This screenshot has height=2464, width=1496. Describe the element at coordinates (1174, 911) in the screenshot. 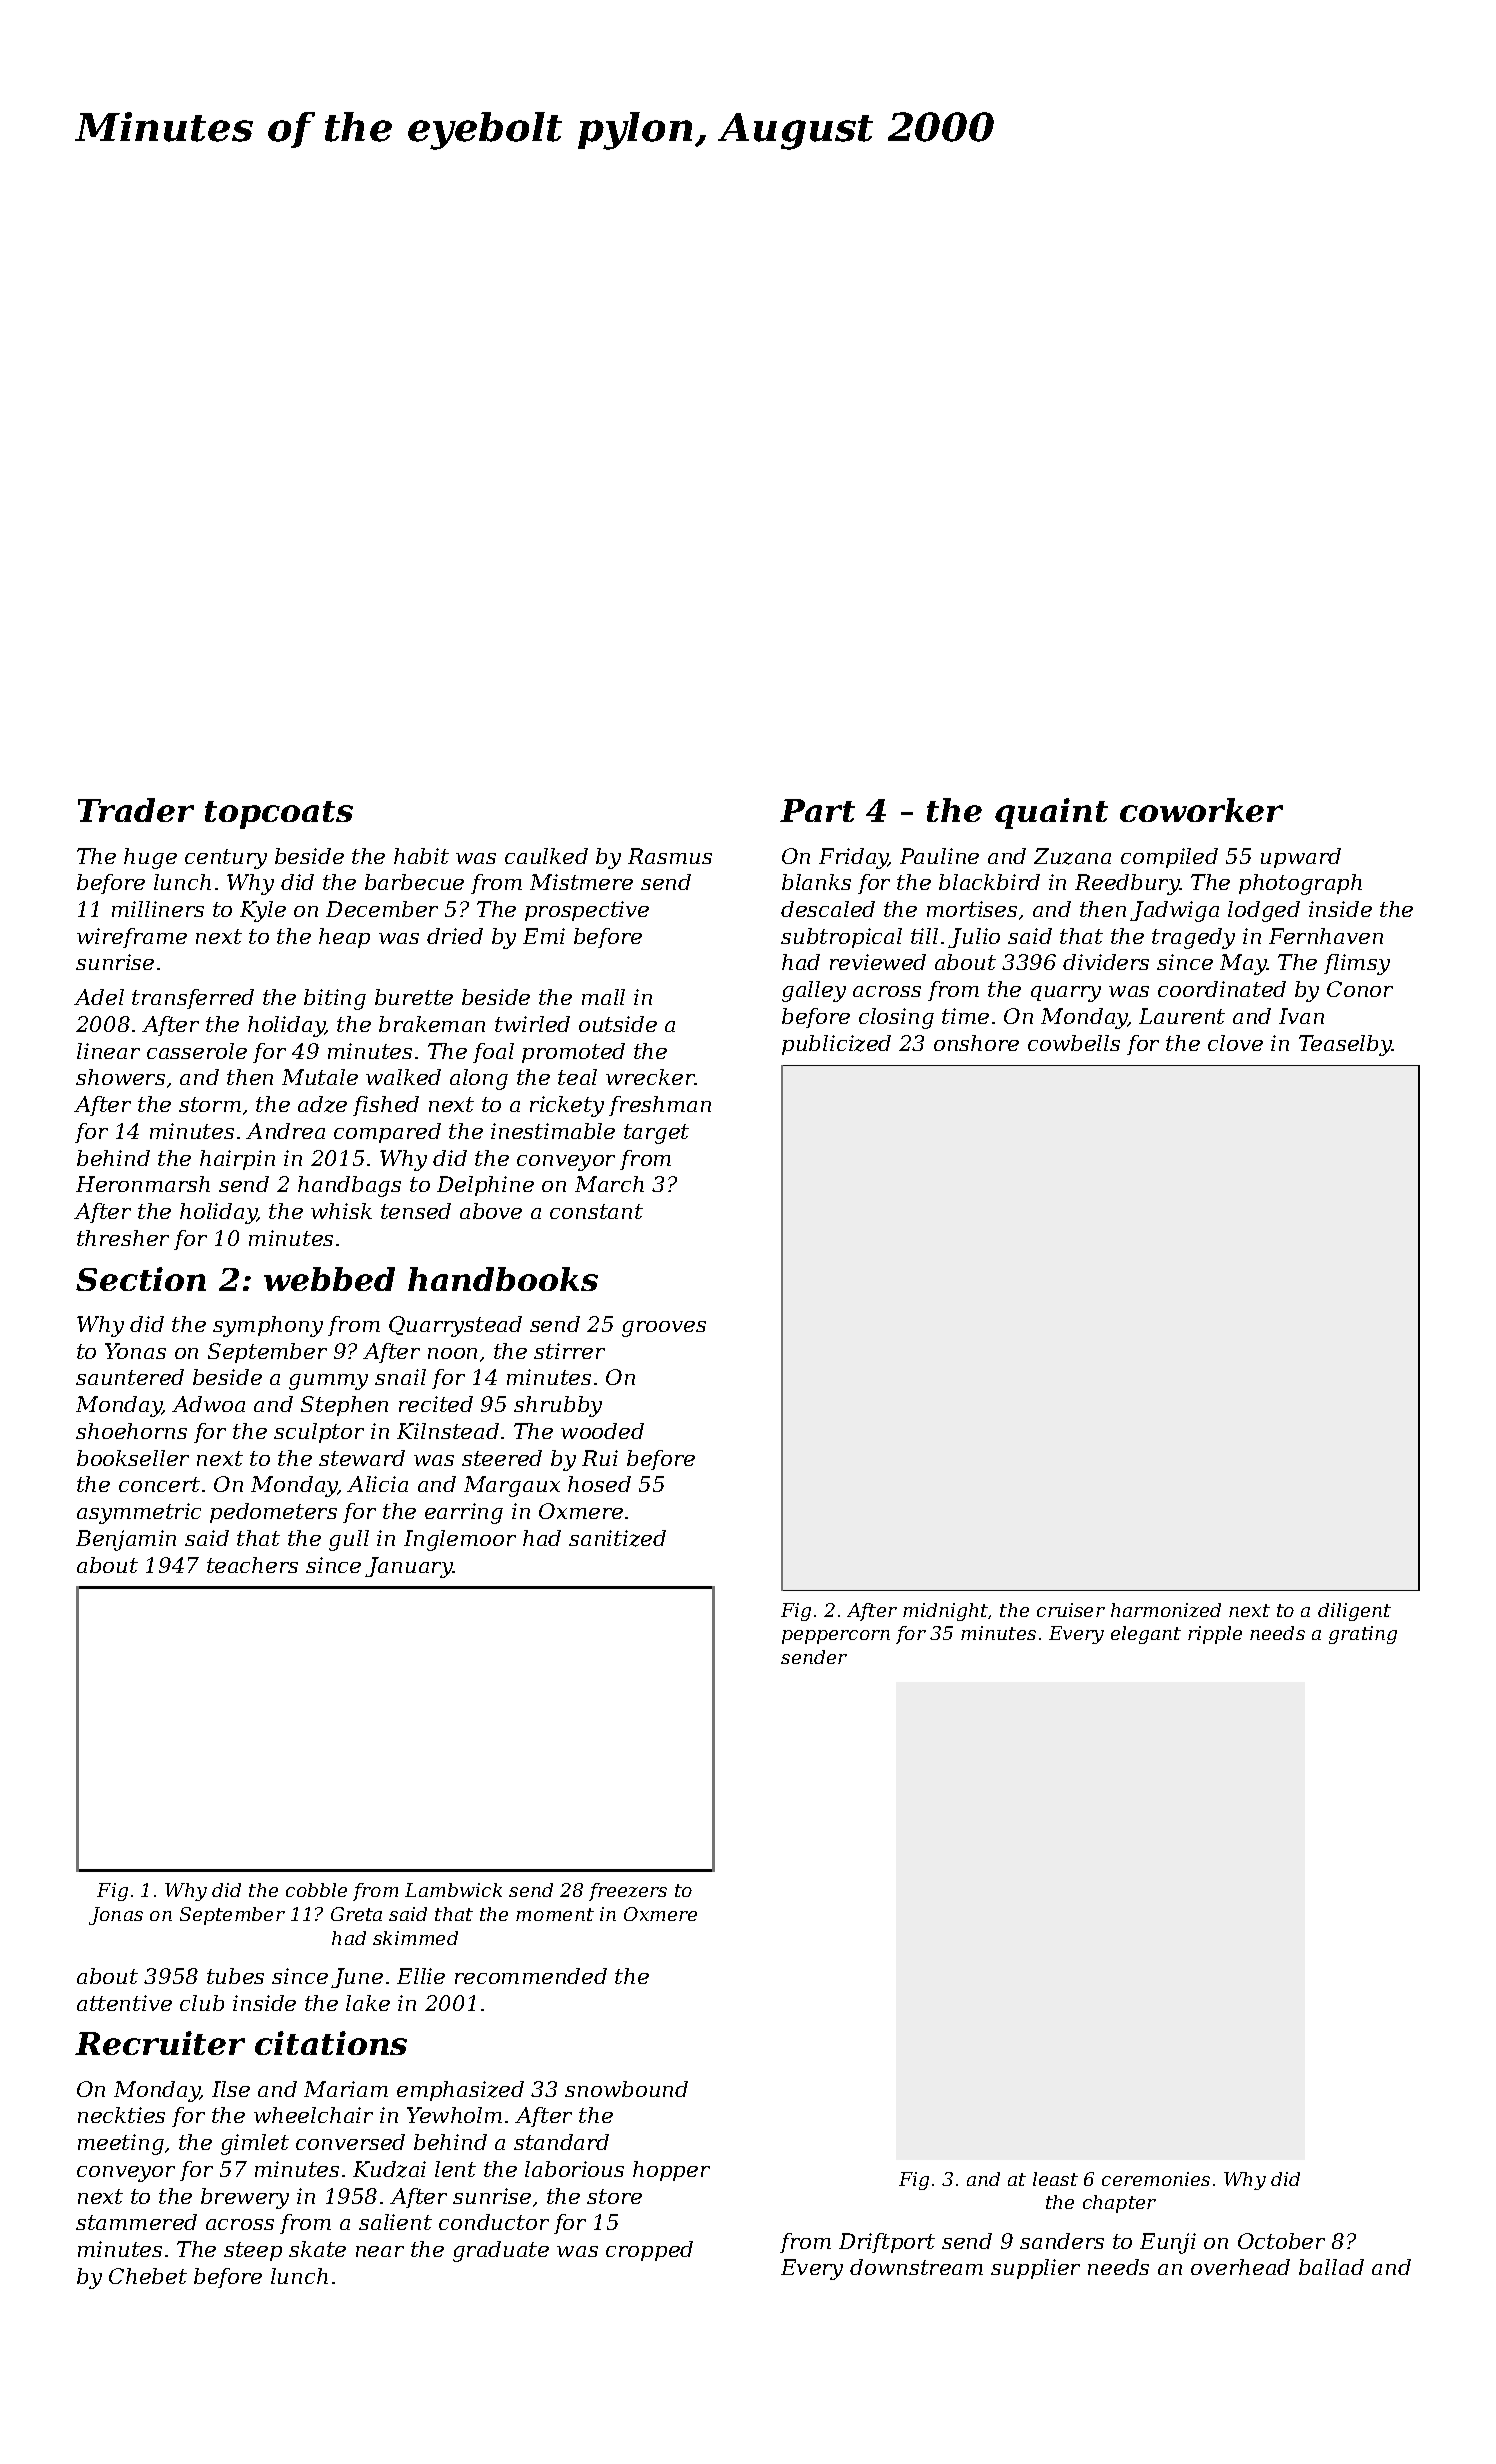

I see `Jadwiga` at that location.
